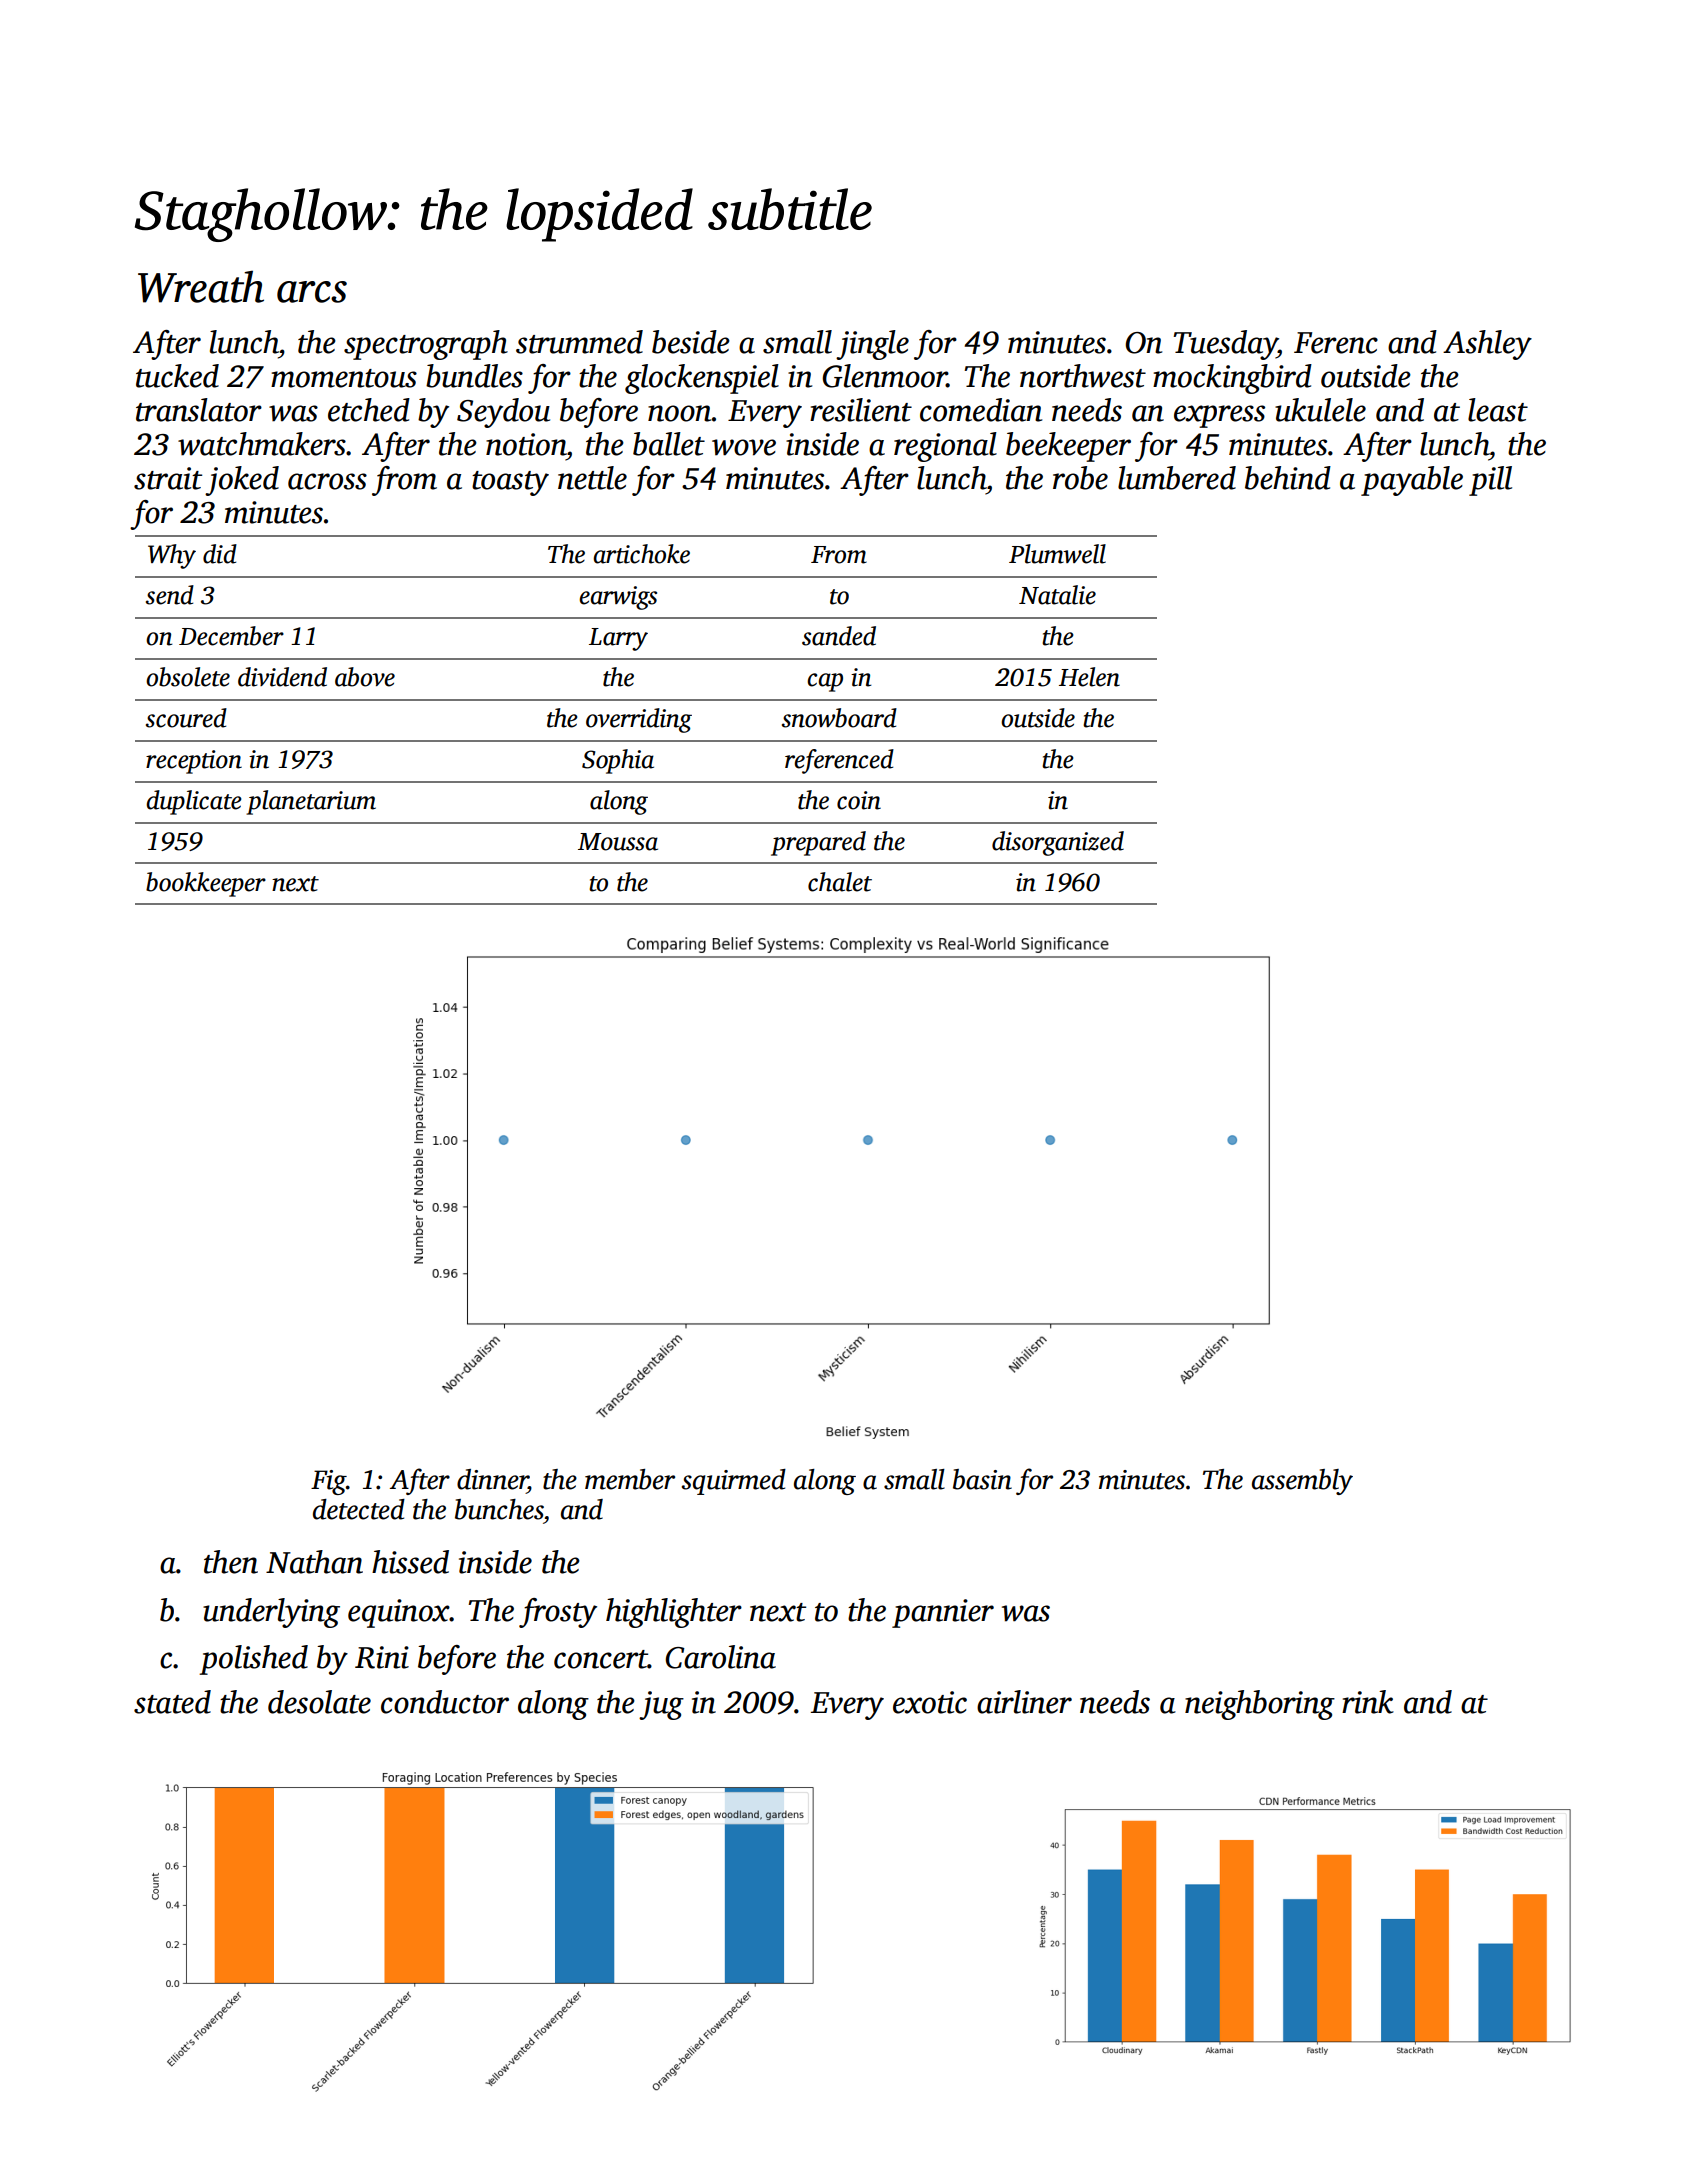  Describe the element at coordinates (445, 1702) in the document. I see `conductor` at that location.
